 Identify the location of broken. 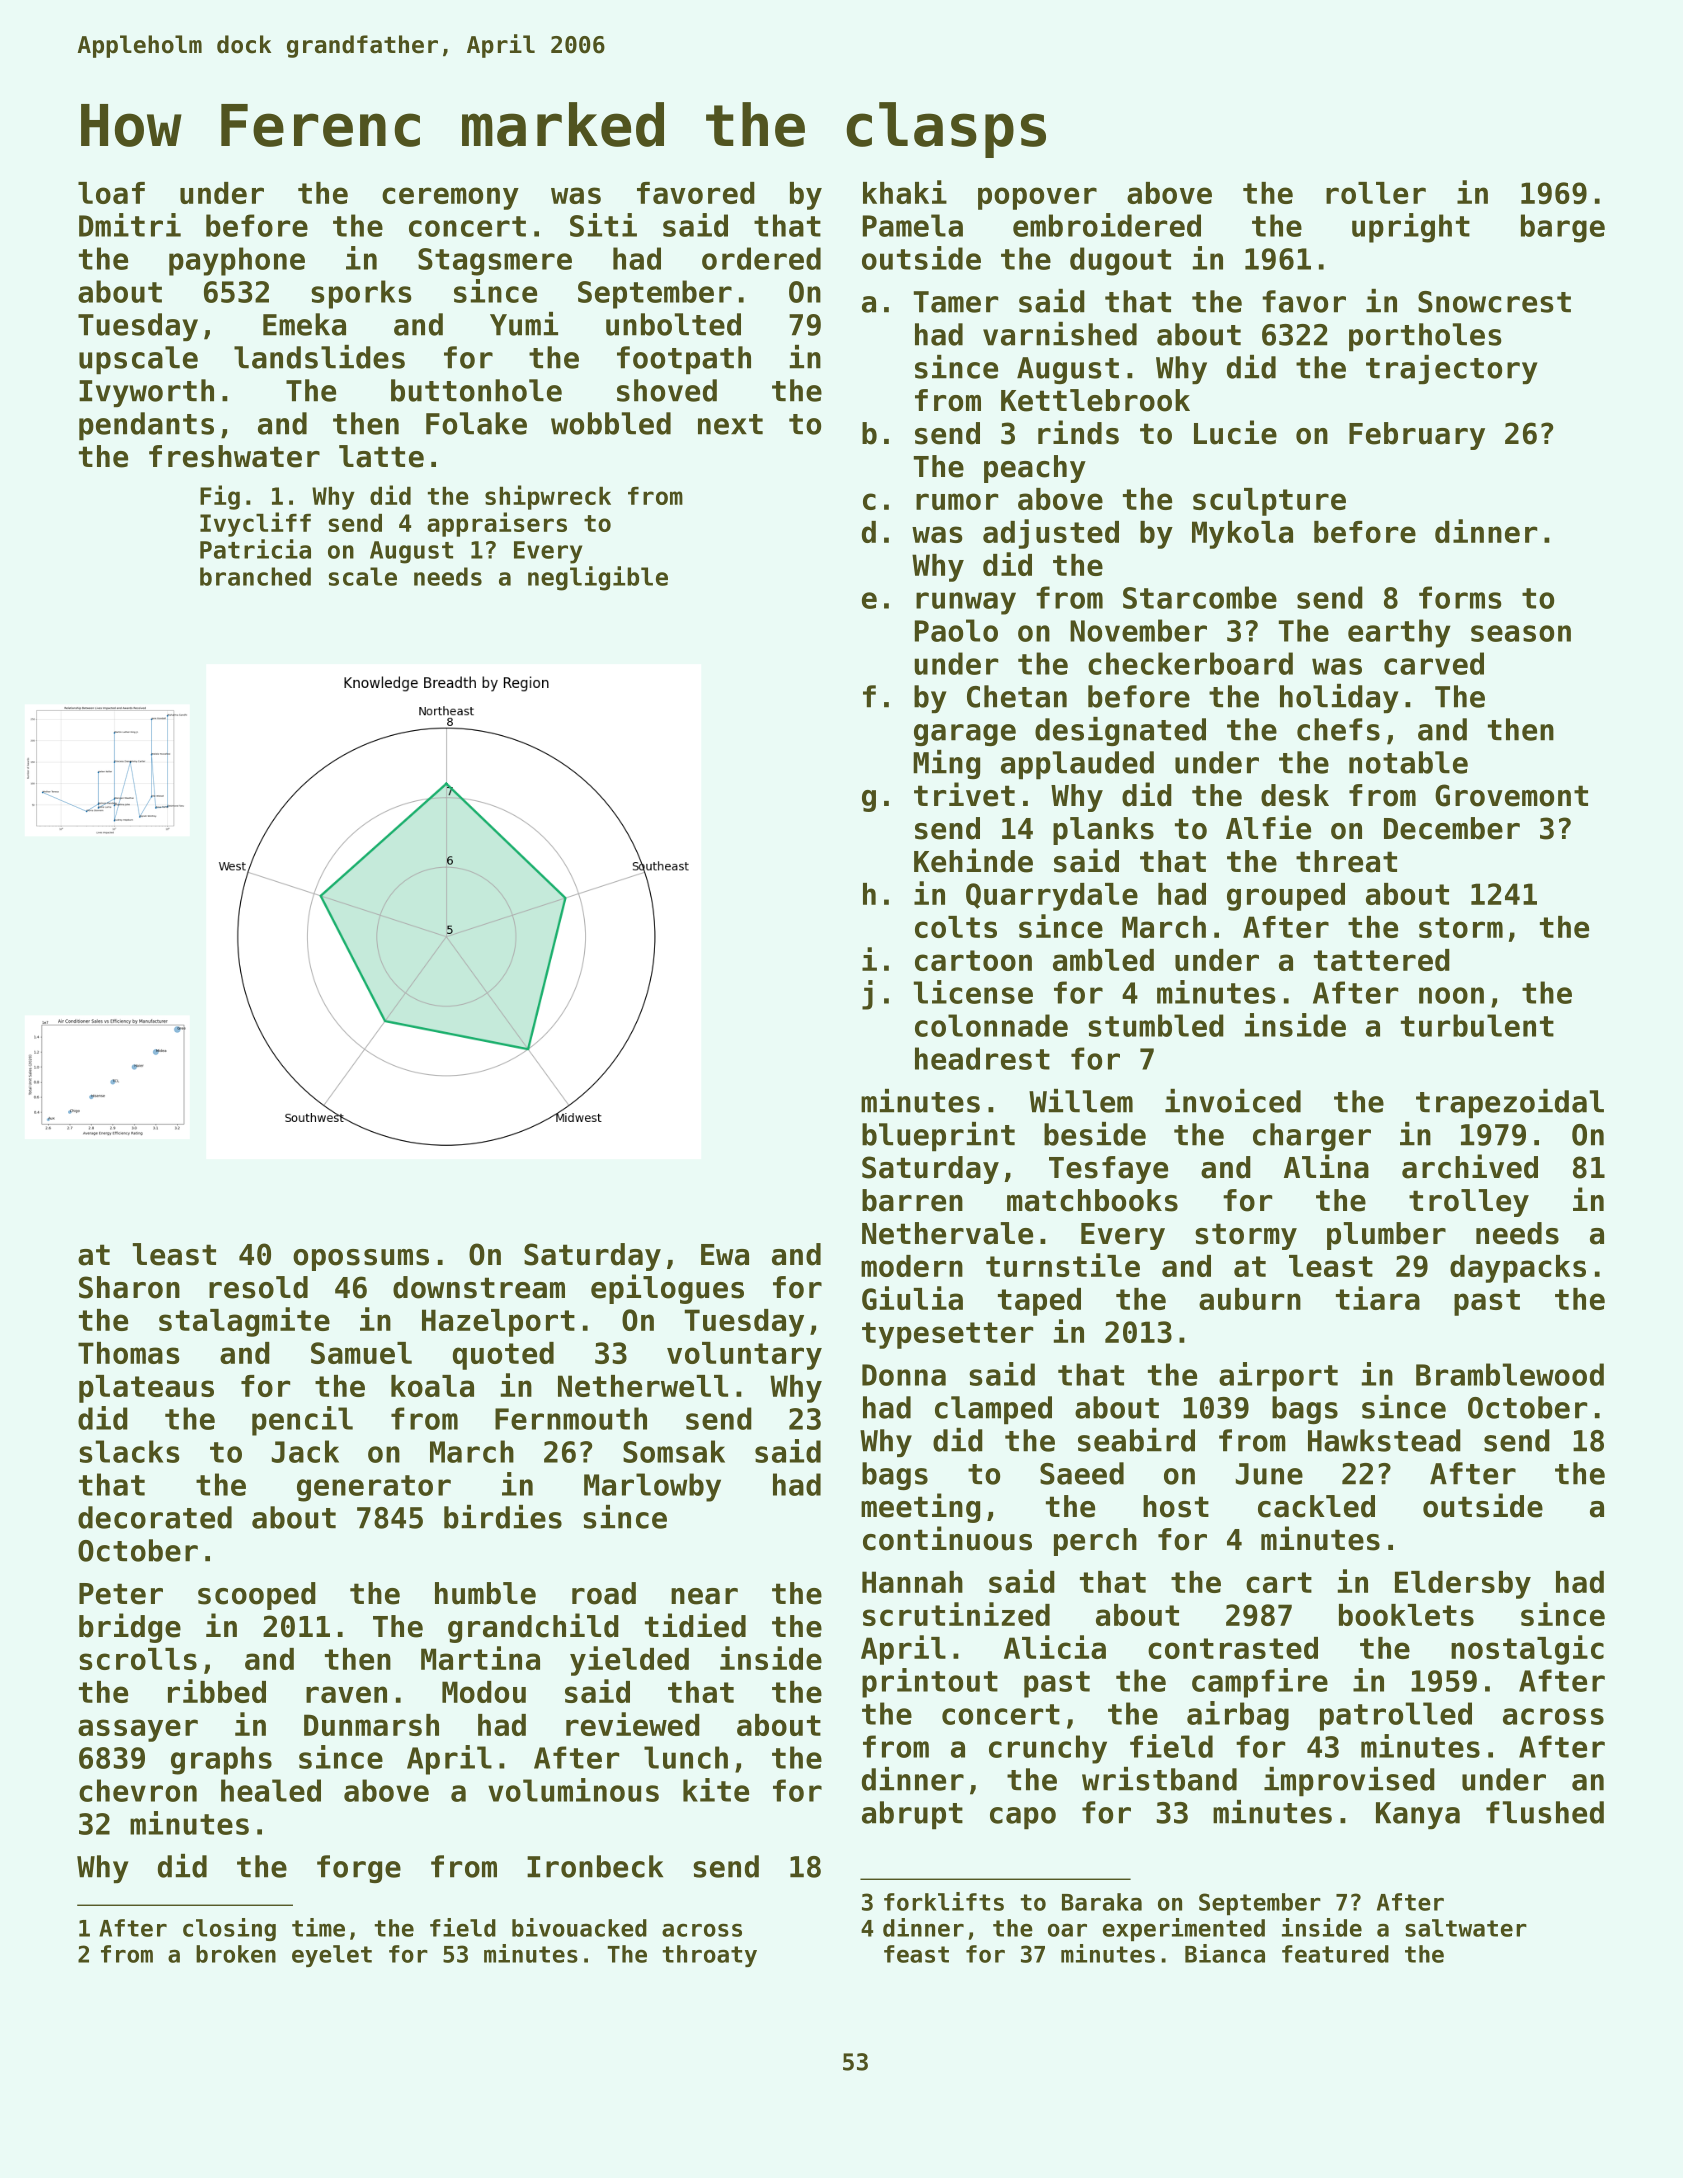
(236, 1954).
